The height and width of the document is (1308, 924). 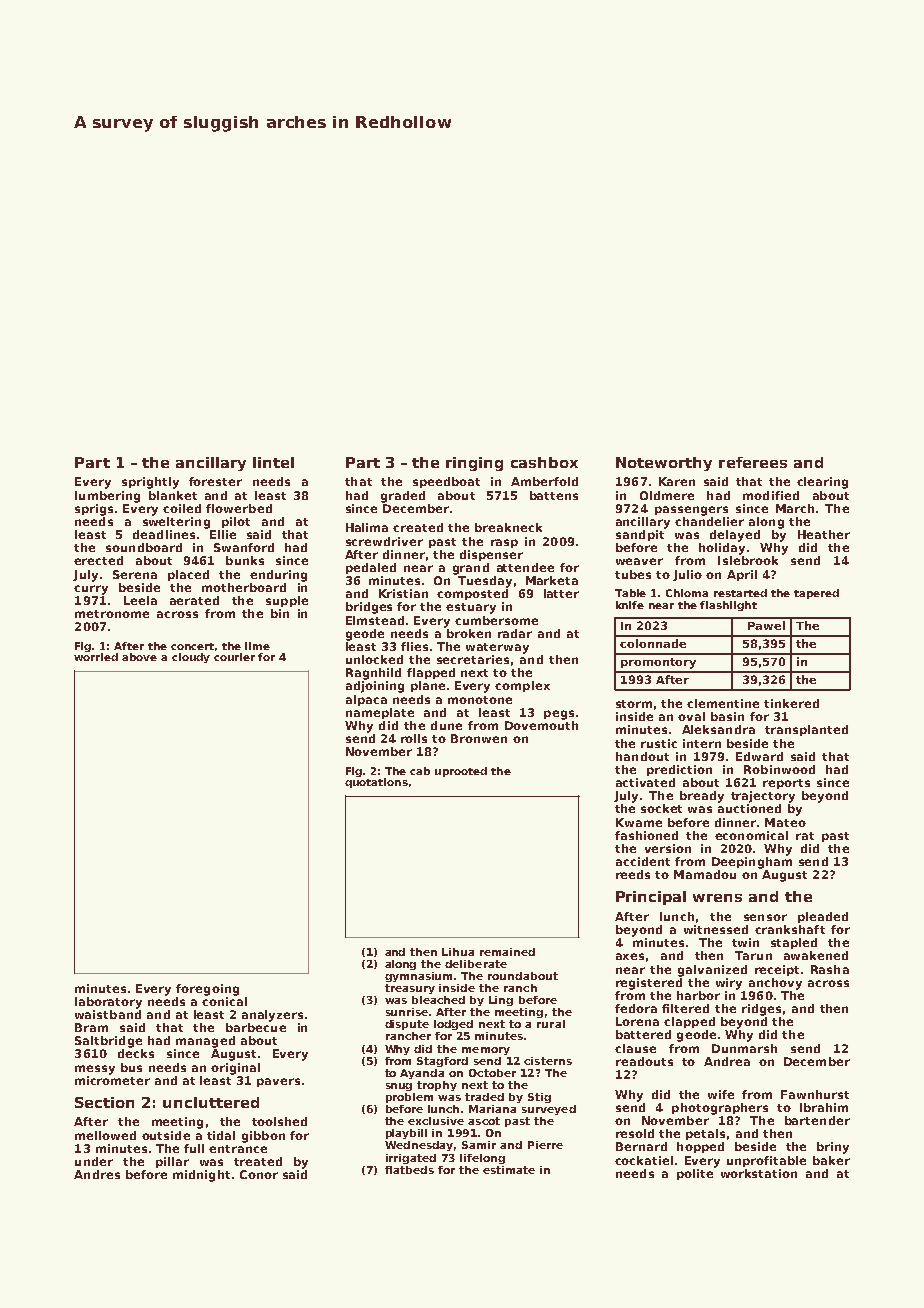 What do you see at coordinates (367, 527) in the document?
I see `Halima` at bounding box center [367, 527].
